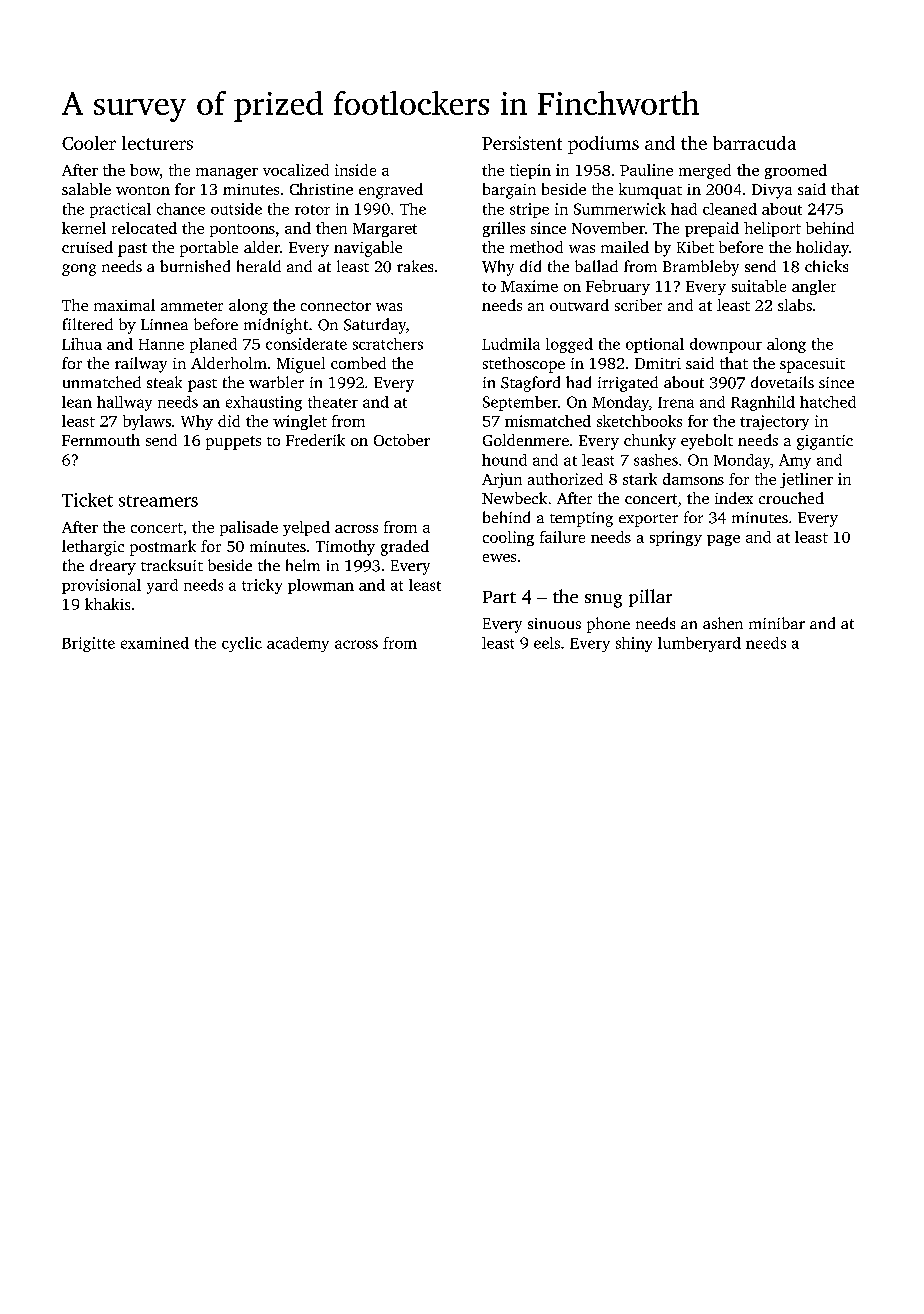  What do you see at coordinates (192, 306) in the screenshot?
I see `ammeter` at bounding box center [192, 306].
